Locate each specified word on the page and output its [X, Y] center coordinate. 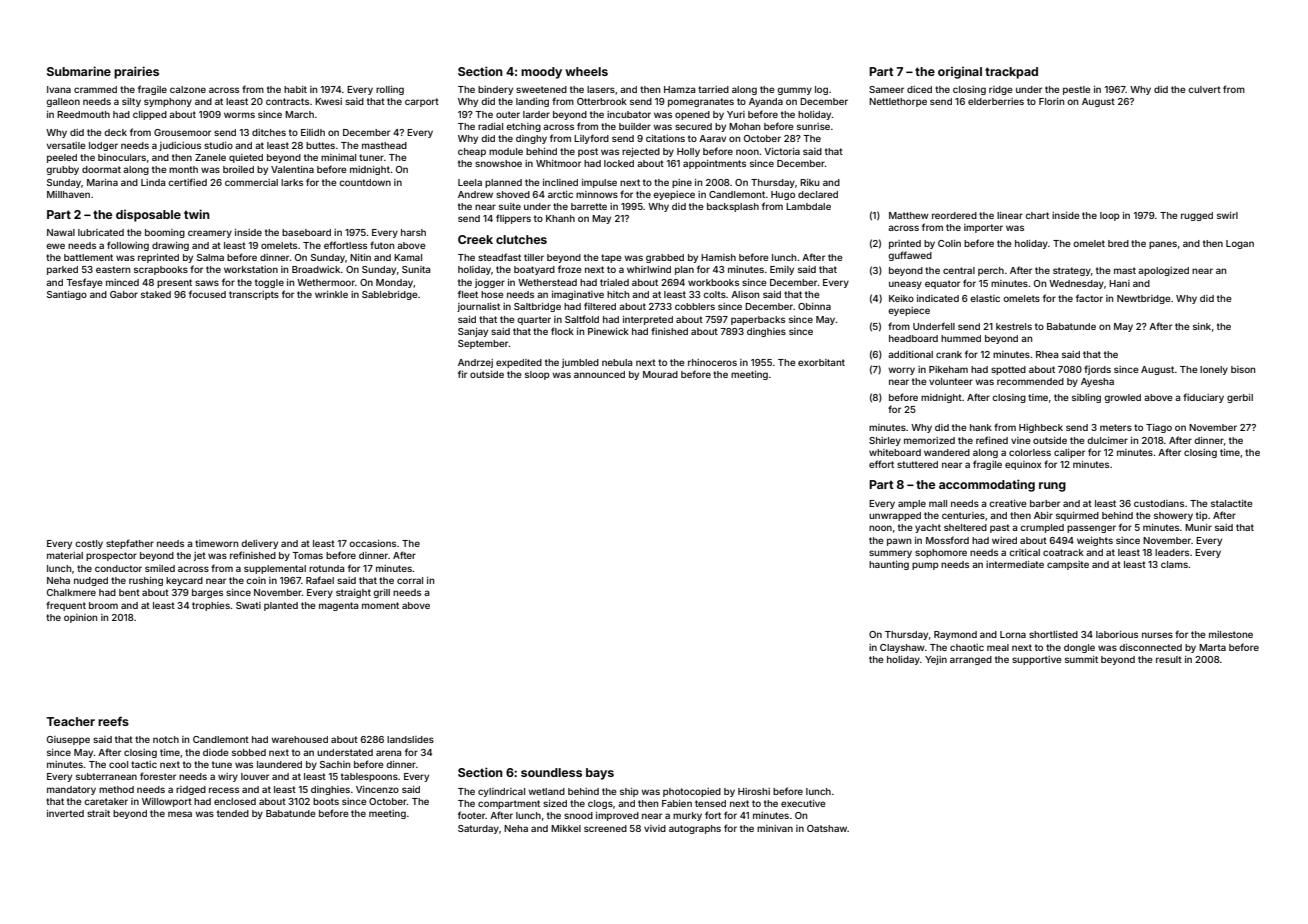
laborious [1117, 634]
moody [541, 73]
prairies [136, 72]
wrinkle [331, 294]
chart [1037, 215]
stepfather [130, 544]
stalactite [1232, 503]
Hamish [718, 257]
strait [98, 813]
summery [890, 554]
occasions [372, 543]
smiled [160, 568]
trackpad [1011, 73]
